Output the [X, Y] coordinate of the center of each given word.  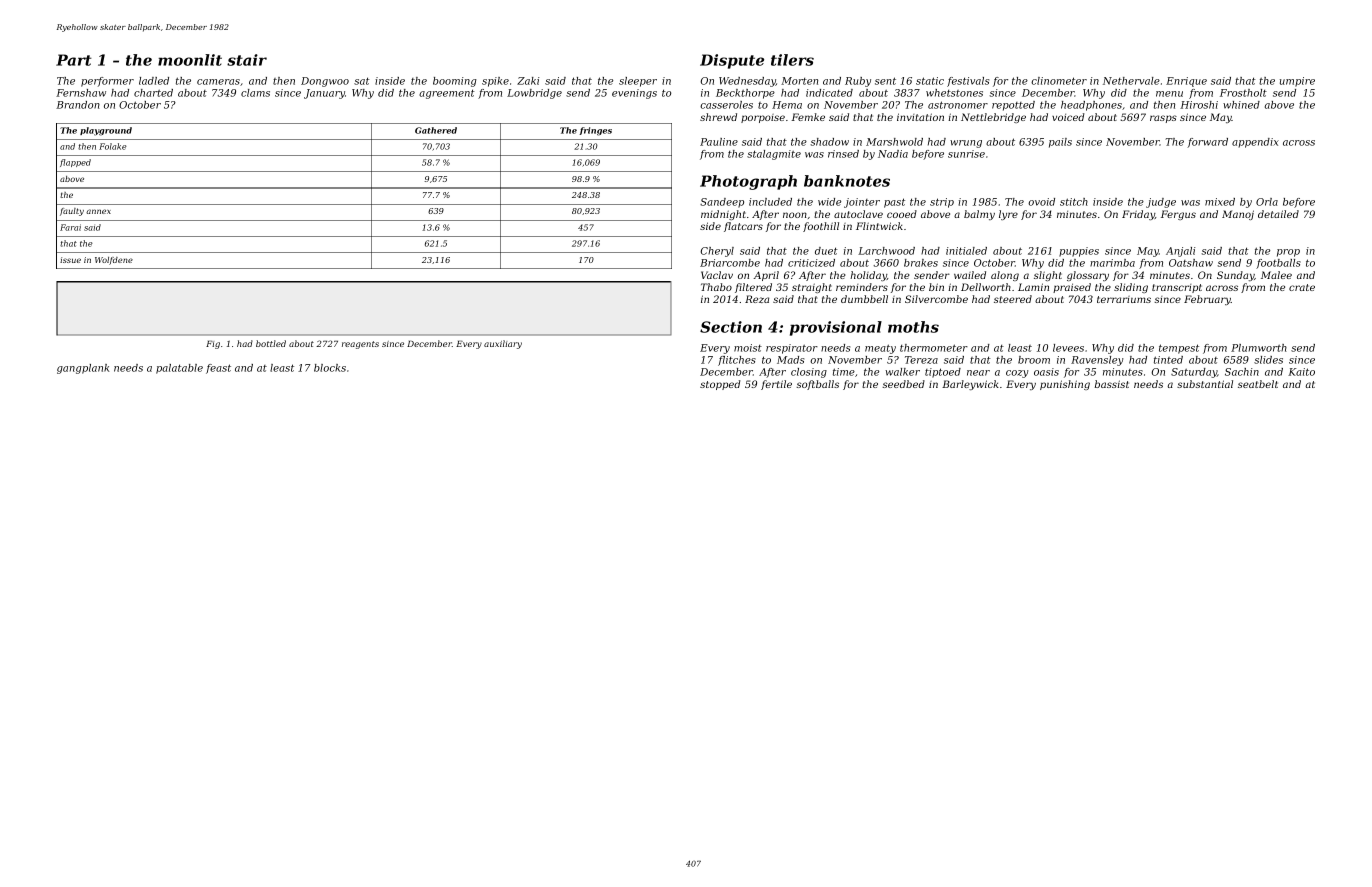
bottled [271, 343]
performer [107, 82]
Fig [213, 345]
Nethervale [1131, 81]
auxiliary [503, 344]
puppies [1079, 252]
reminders [862, 287]
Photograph [748, 182]
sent [885, 81]
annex [98, 211]
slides [1268, 360]
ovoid [1041, 202]
